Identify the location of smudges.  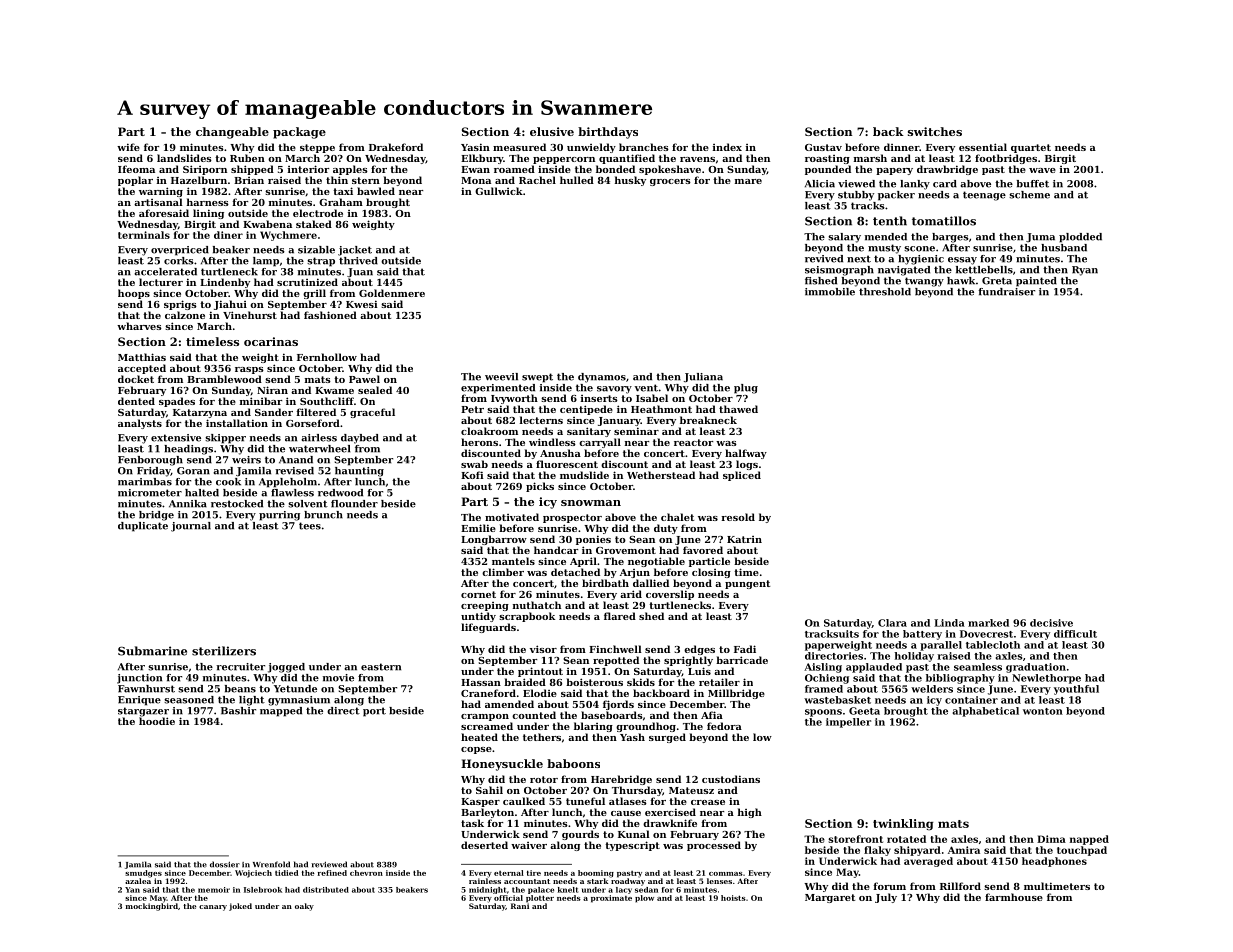
(143, 874).
